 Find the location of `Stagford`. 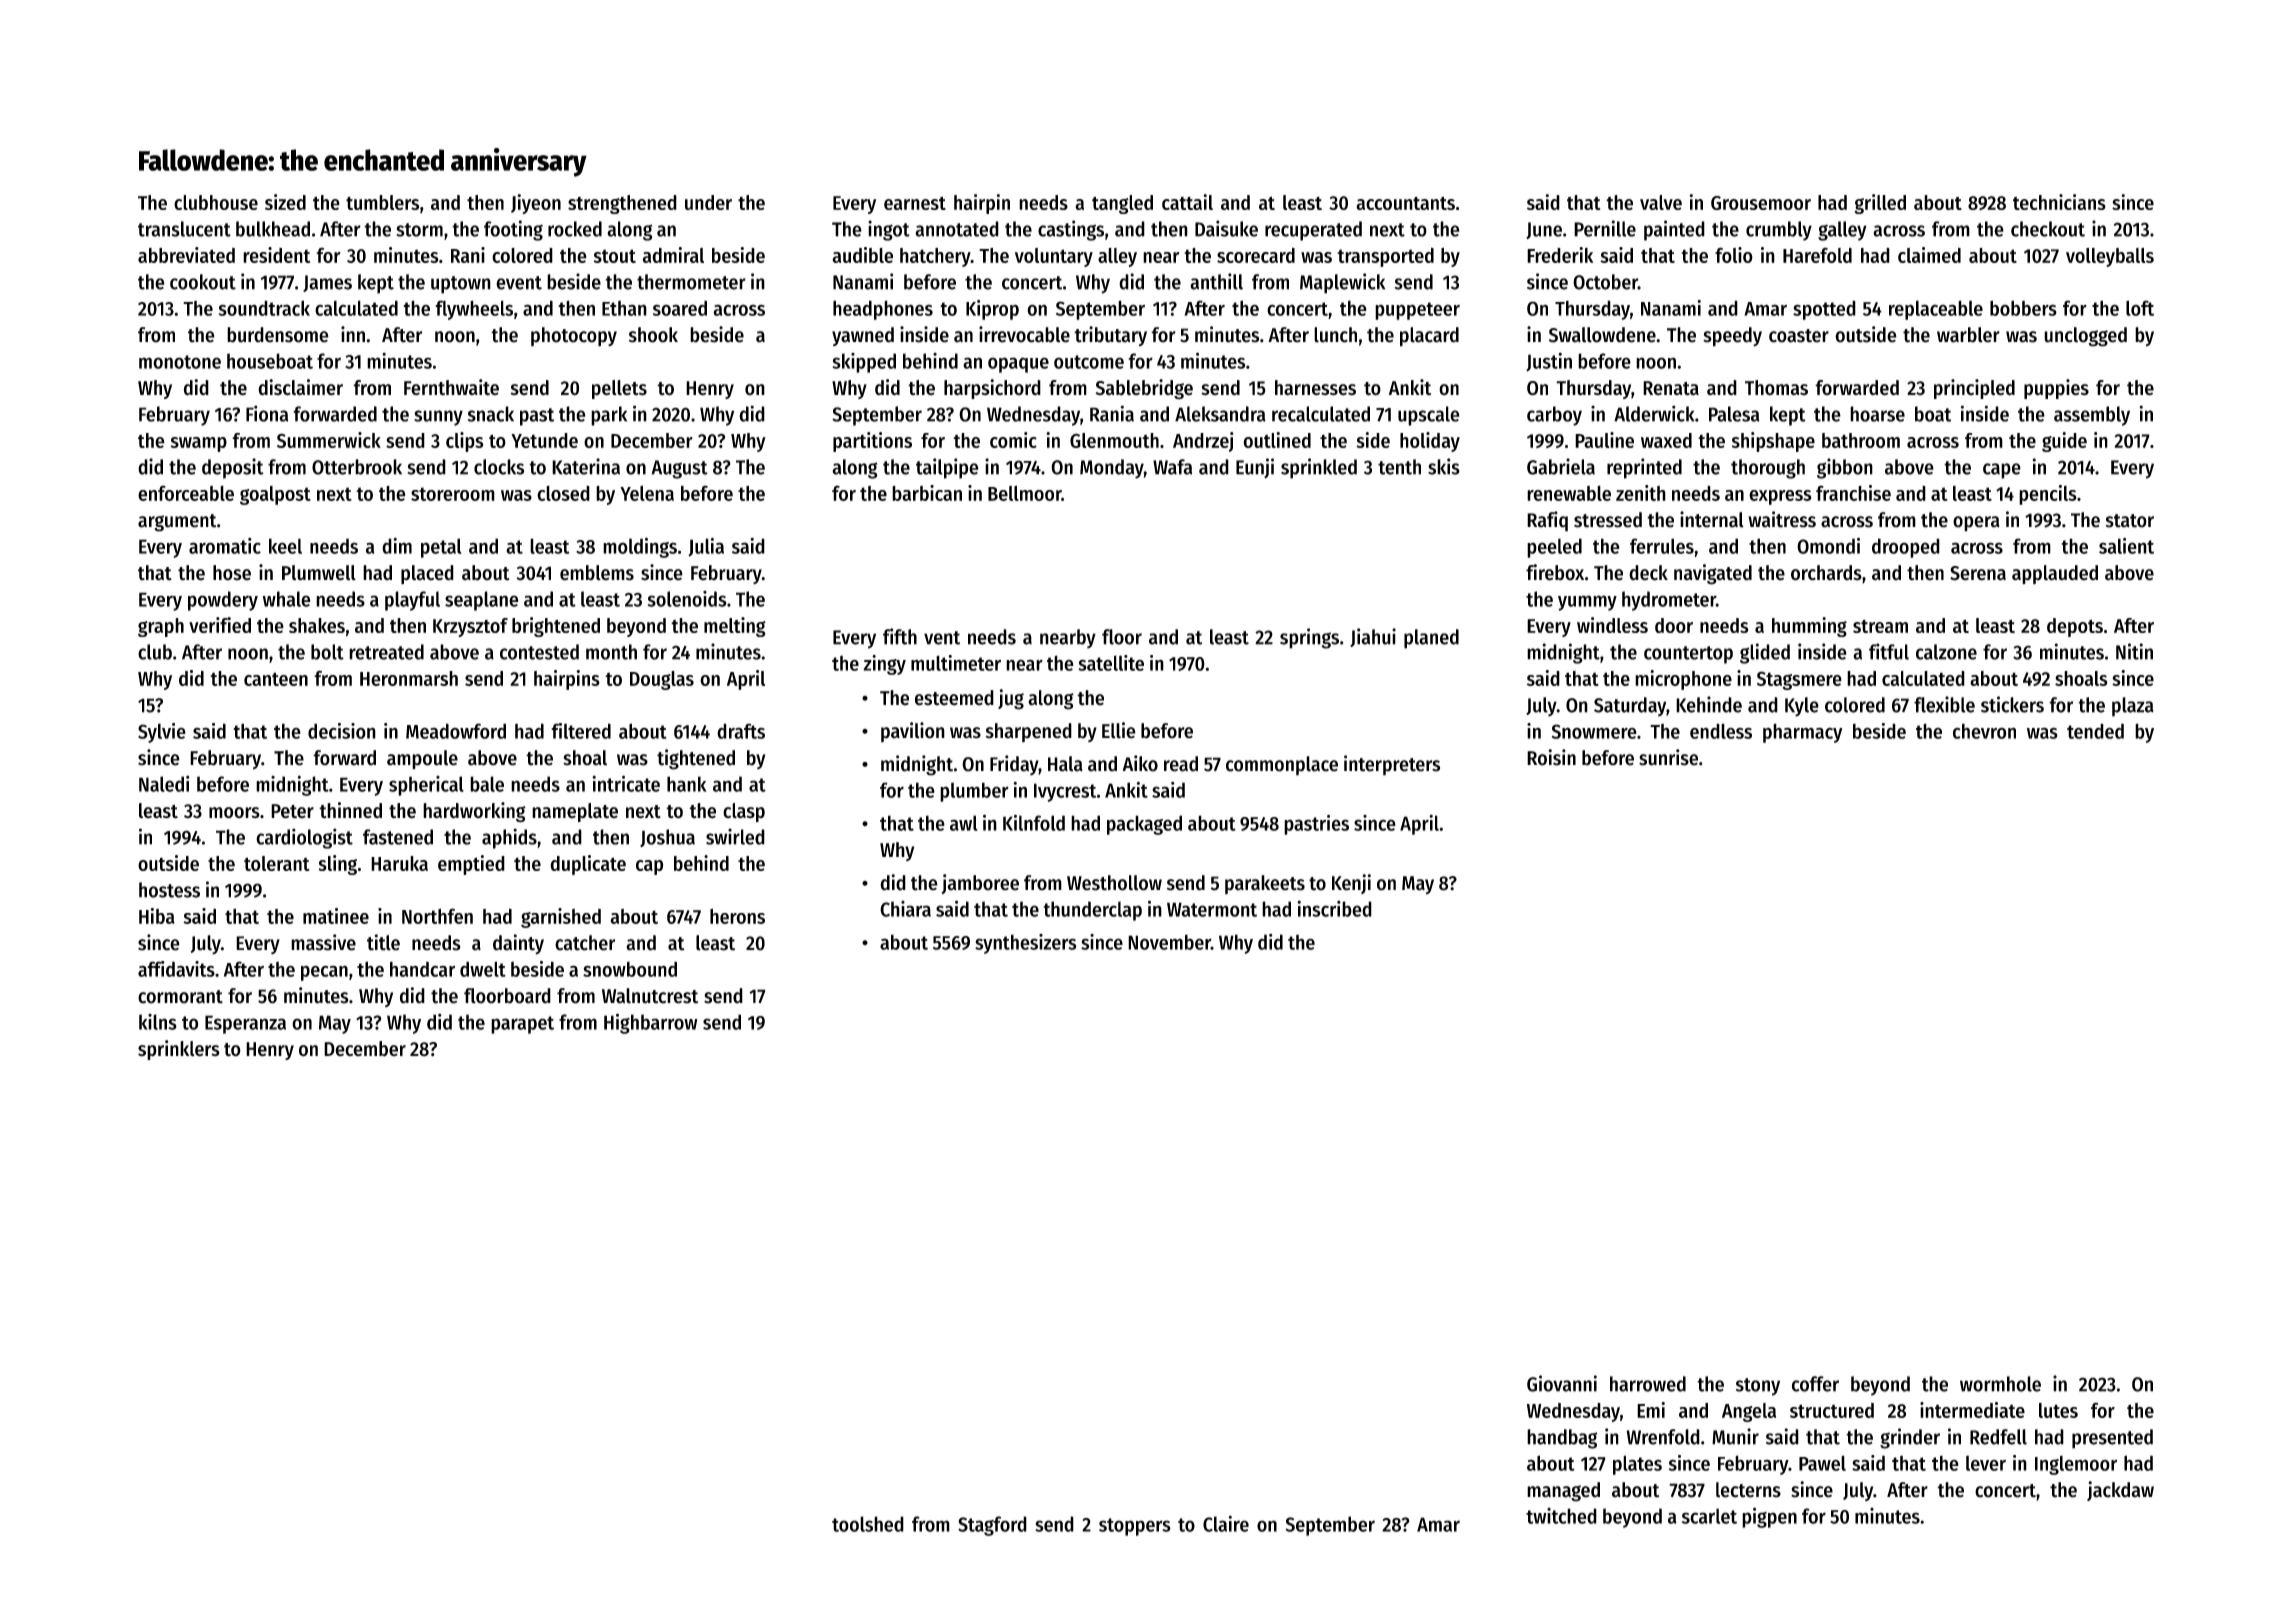

Stagford is located at coordinates (992, 1526).
